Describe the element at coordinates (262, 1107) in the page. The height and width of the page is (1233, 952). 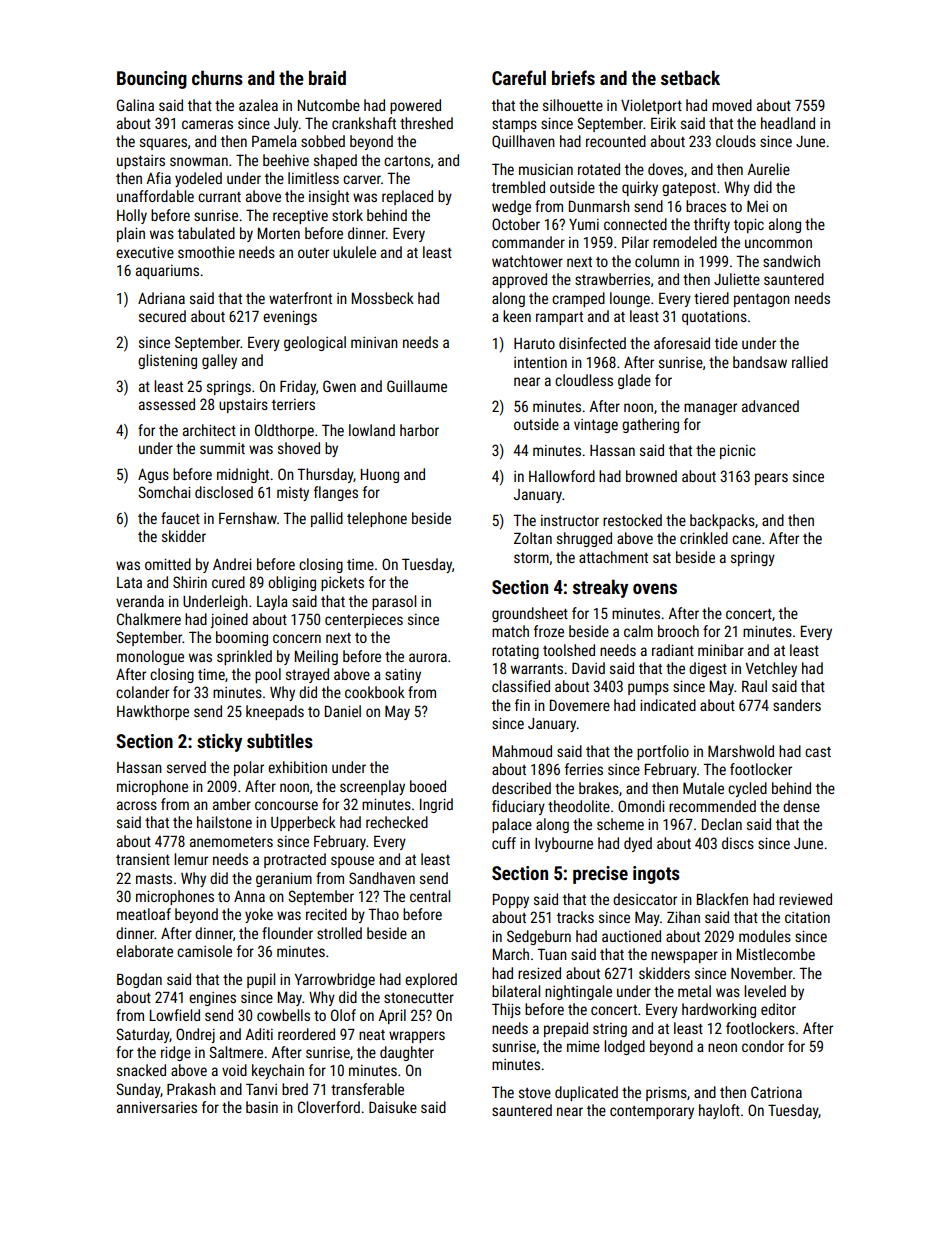
I see `basin` at that location.
